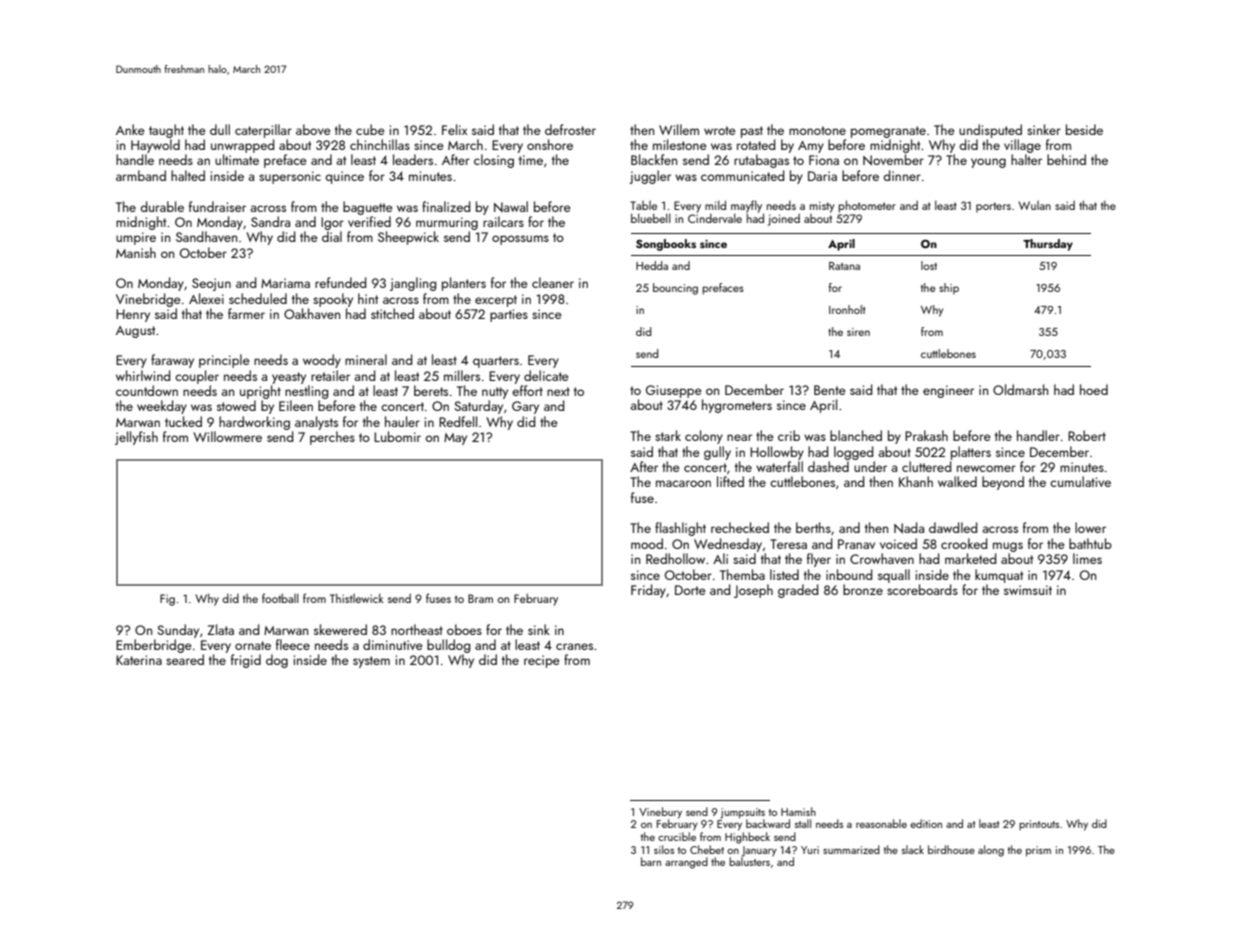  What do you see at coordinates (553, 282) in the page?
I see `cleaner` at bounding box center [553, 282].
